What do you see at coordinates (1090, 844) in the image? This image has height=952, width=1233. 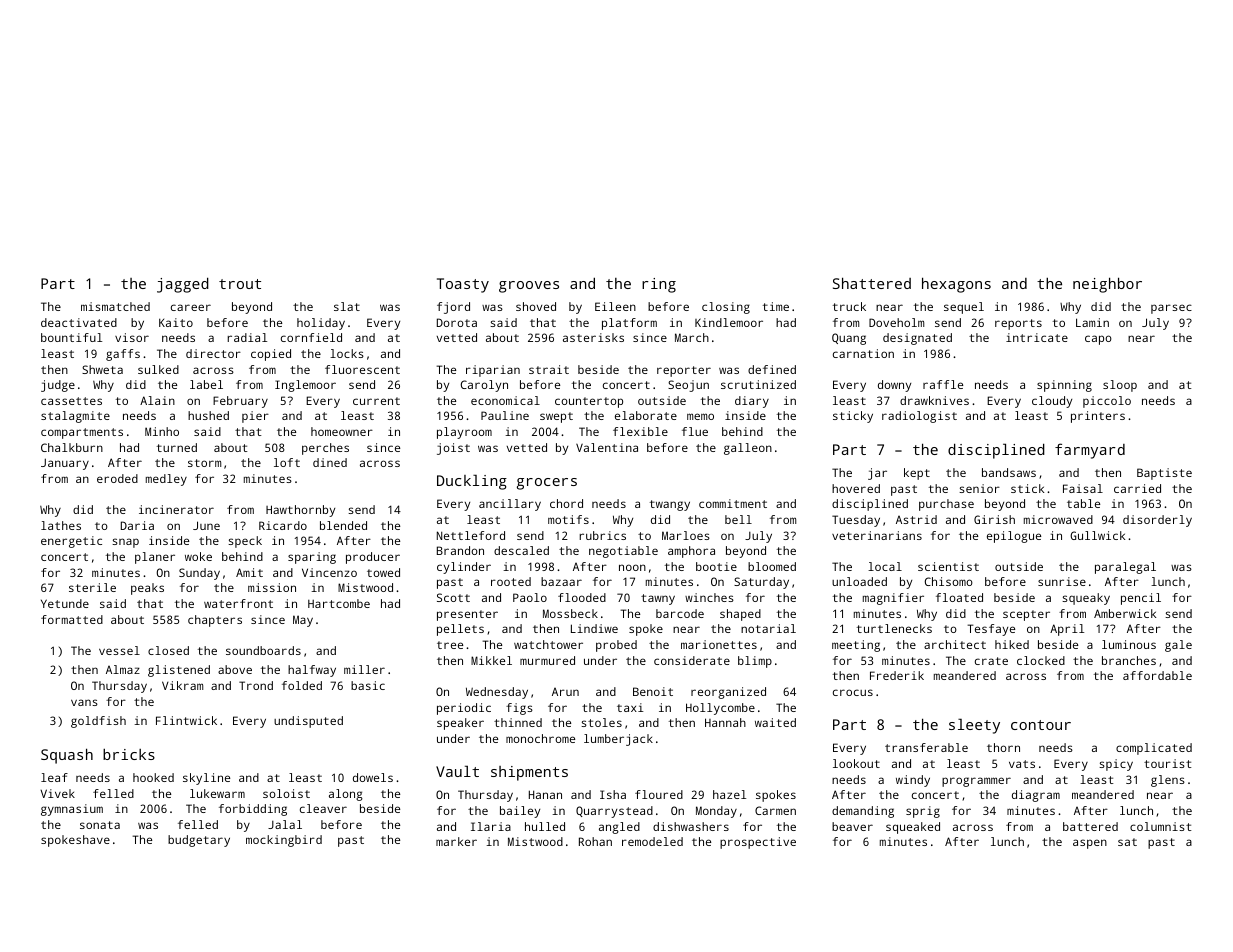 I see `aspen` at bounding box center [1090, 844].
